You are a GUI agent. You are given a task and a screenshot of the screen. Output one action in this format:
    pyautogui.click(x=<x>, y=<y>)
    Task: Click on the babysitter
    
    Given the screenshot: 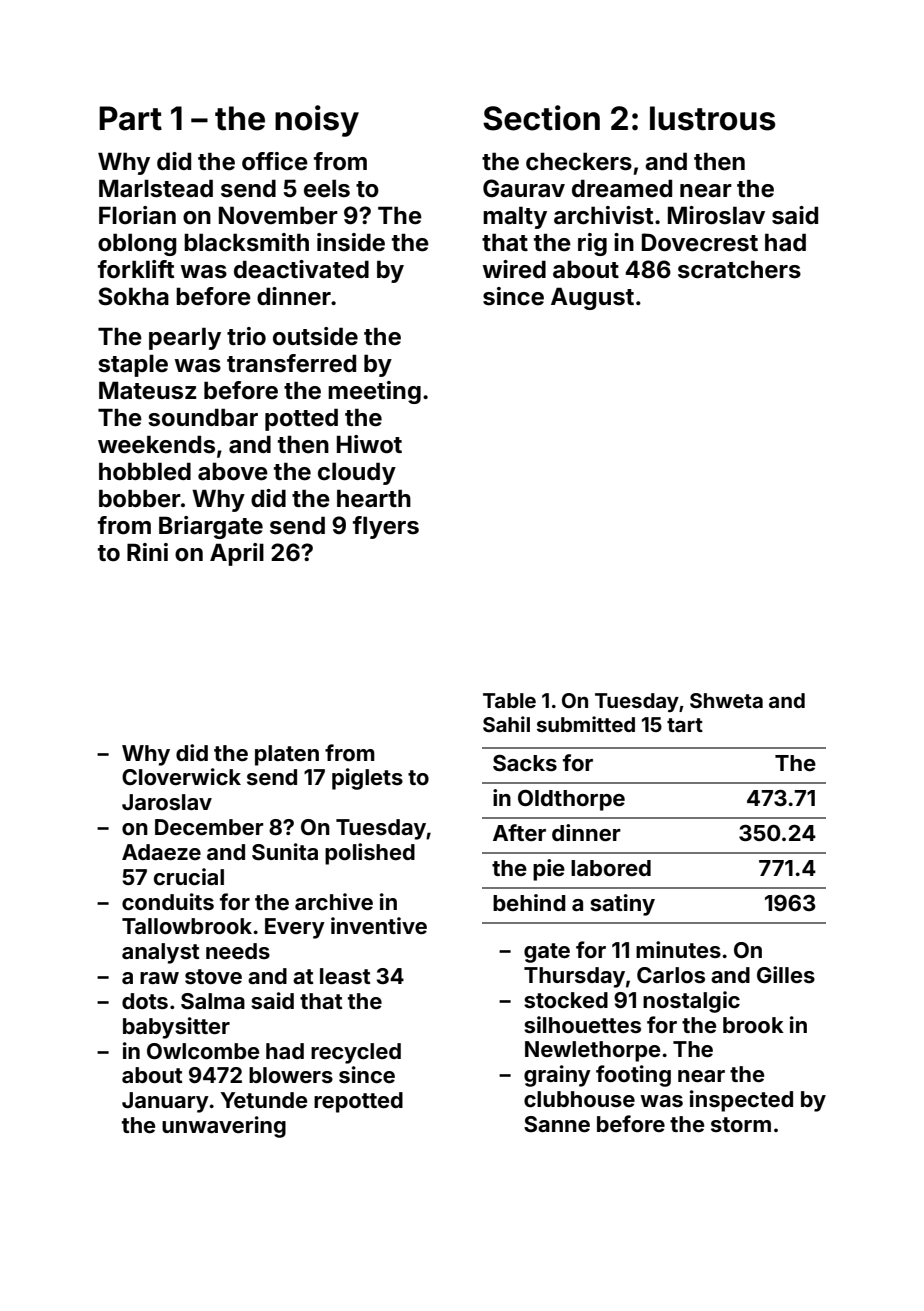 What is the action you would take?
    pyautogui.click(x=176, y=1028)
